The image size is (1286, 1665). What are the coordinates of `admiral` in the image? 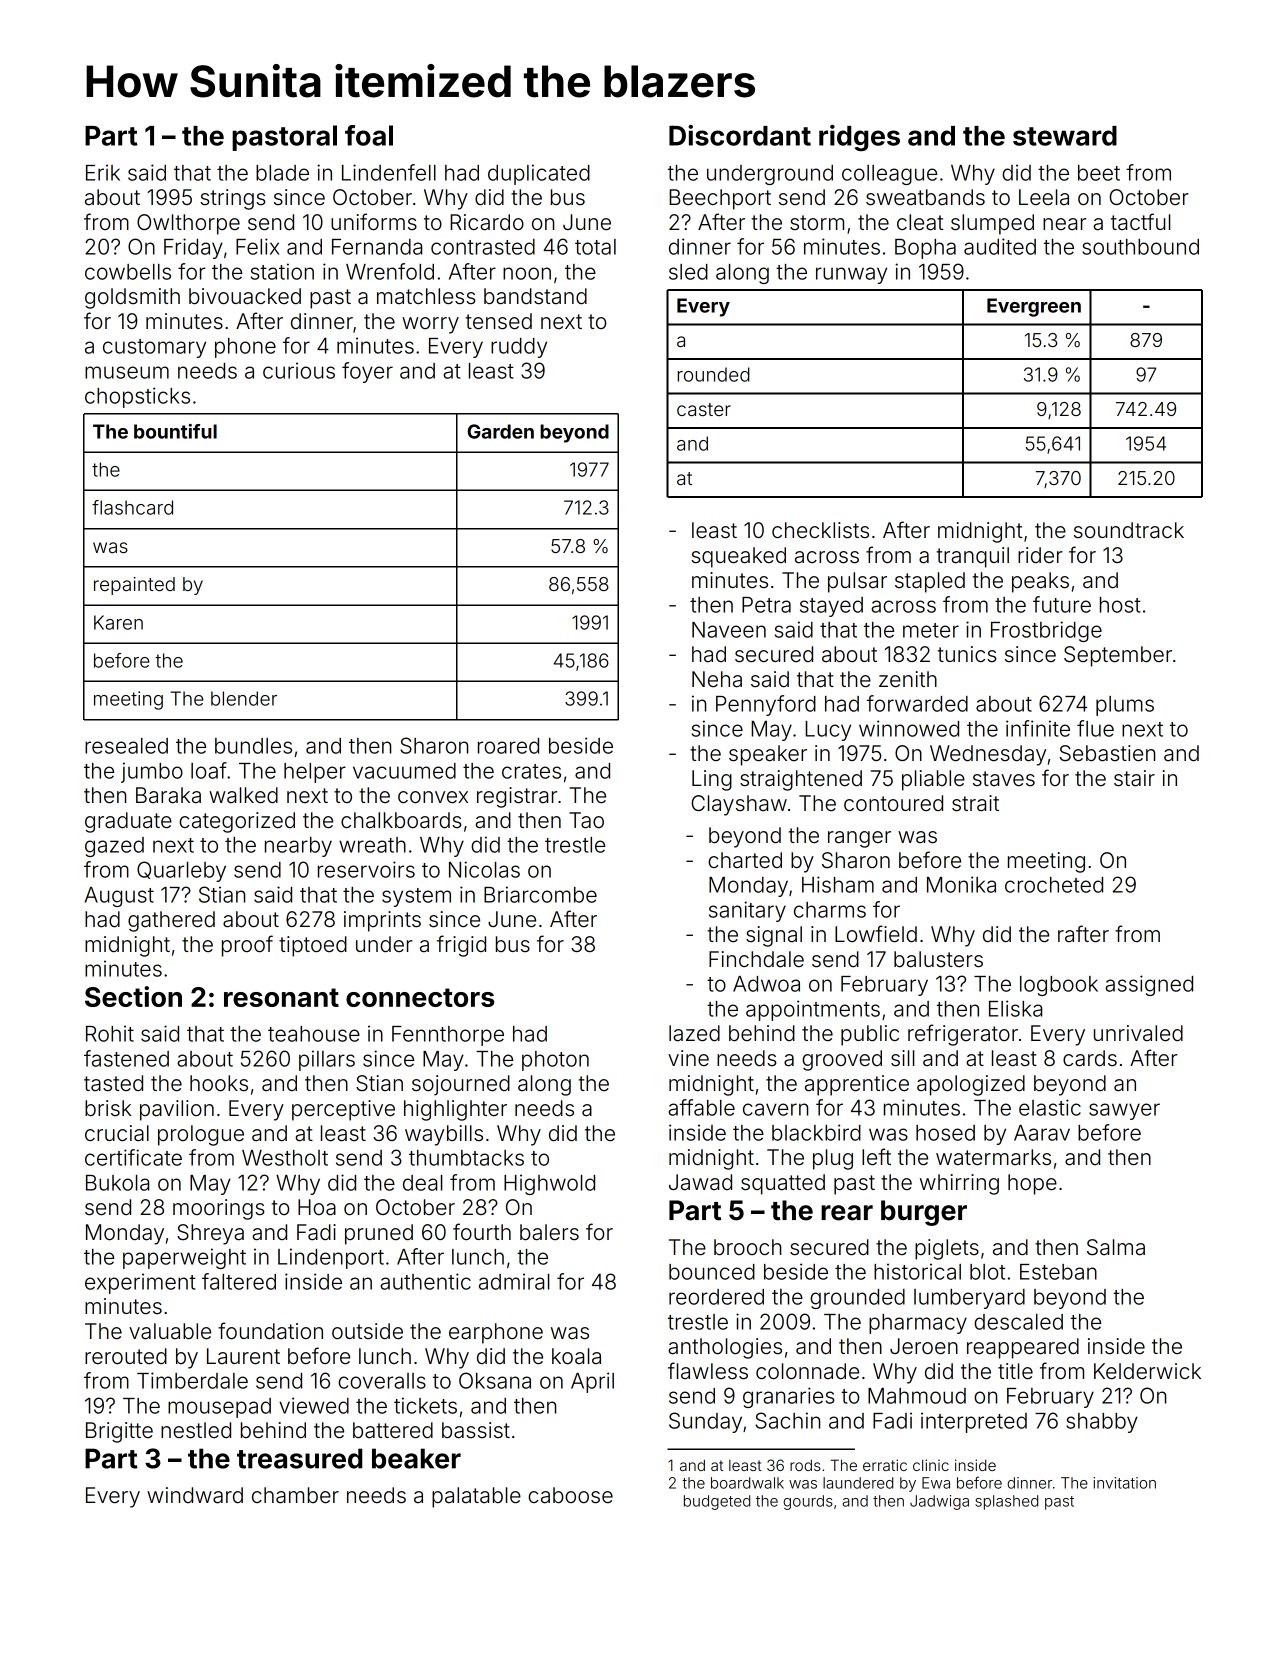 It's located at (514, 1281).
